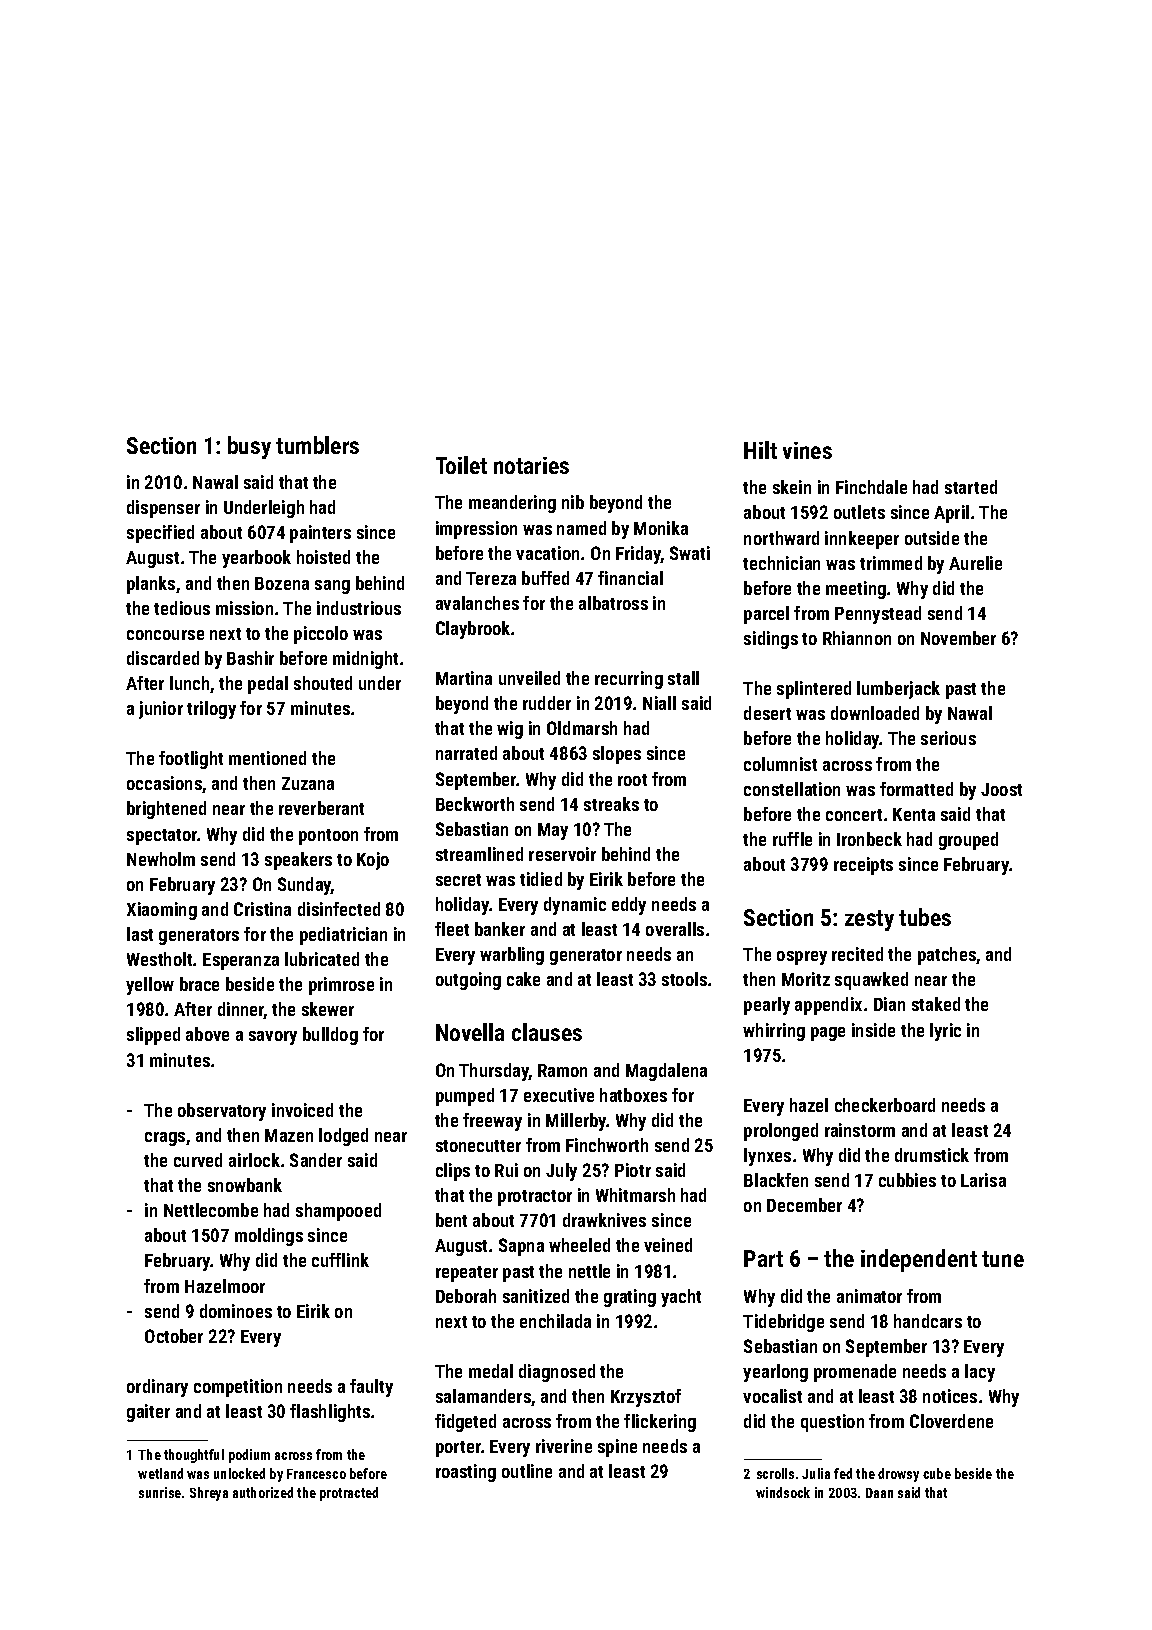 The height and width of the screenshot is (1630, 1152). Describe the element at coordinates (675, 929) in the screenshot. I see `overalls` at that location.
